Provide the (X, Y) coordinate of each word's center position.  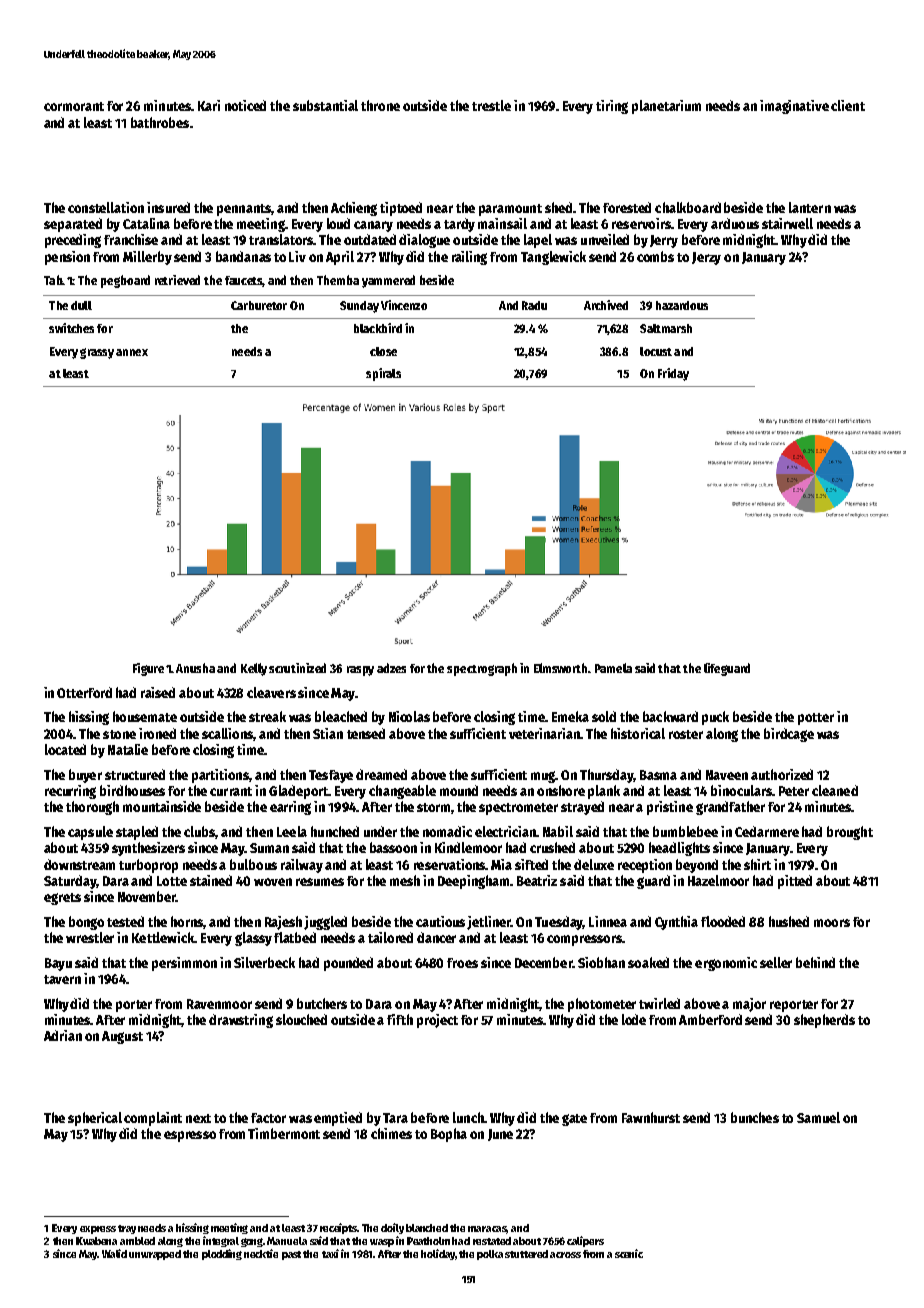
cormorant (74, 106)
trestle (491, 105)
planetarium (666, 107)
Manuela (287, 1241)
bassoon (393, 847)
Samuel (818, 1117)
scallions (227, 733)
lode (634, 1019)
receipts (338, 1228)
